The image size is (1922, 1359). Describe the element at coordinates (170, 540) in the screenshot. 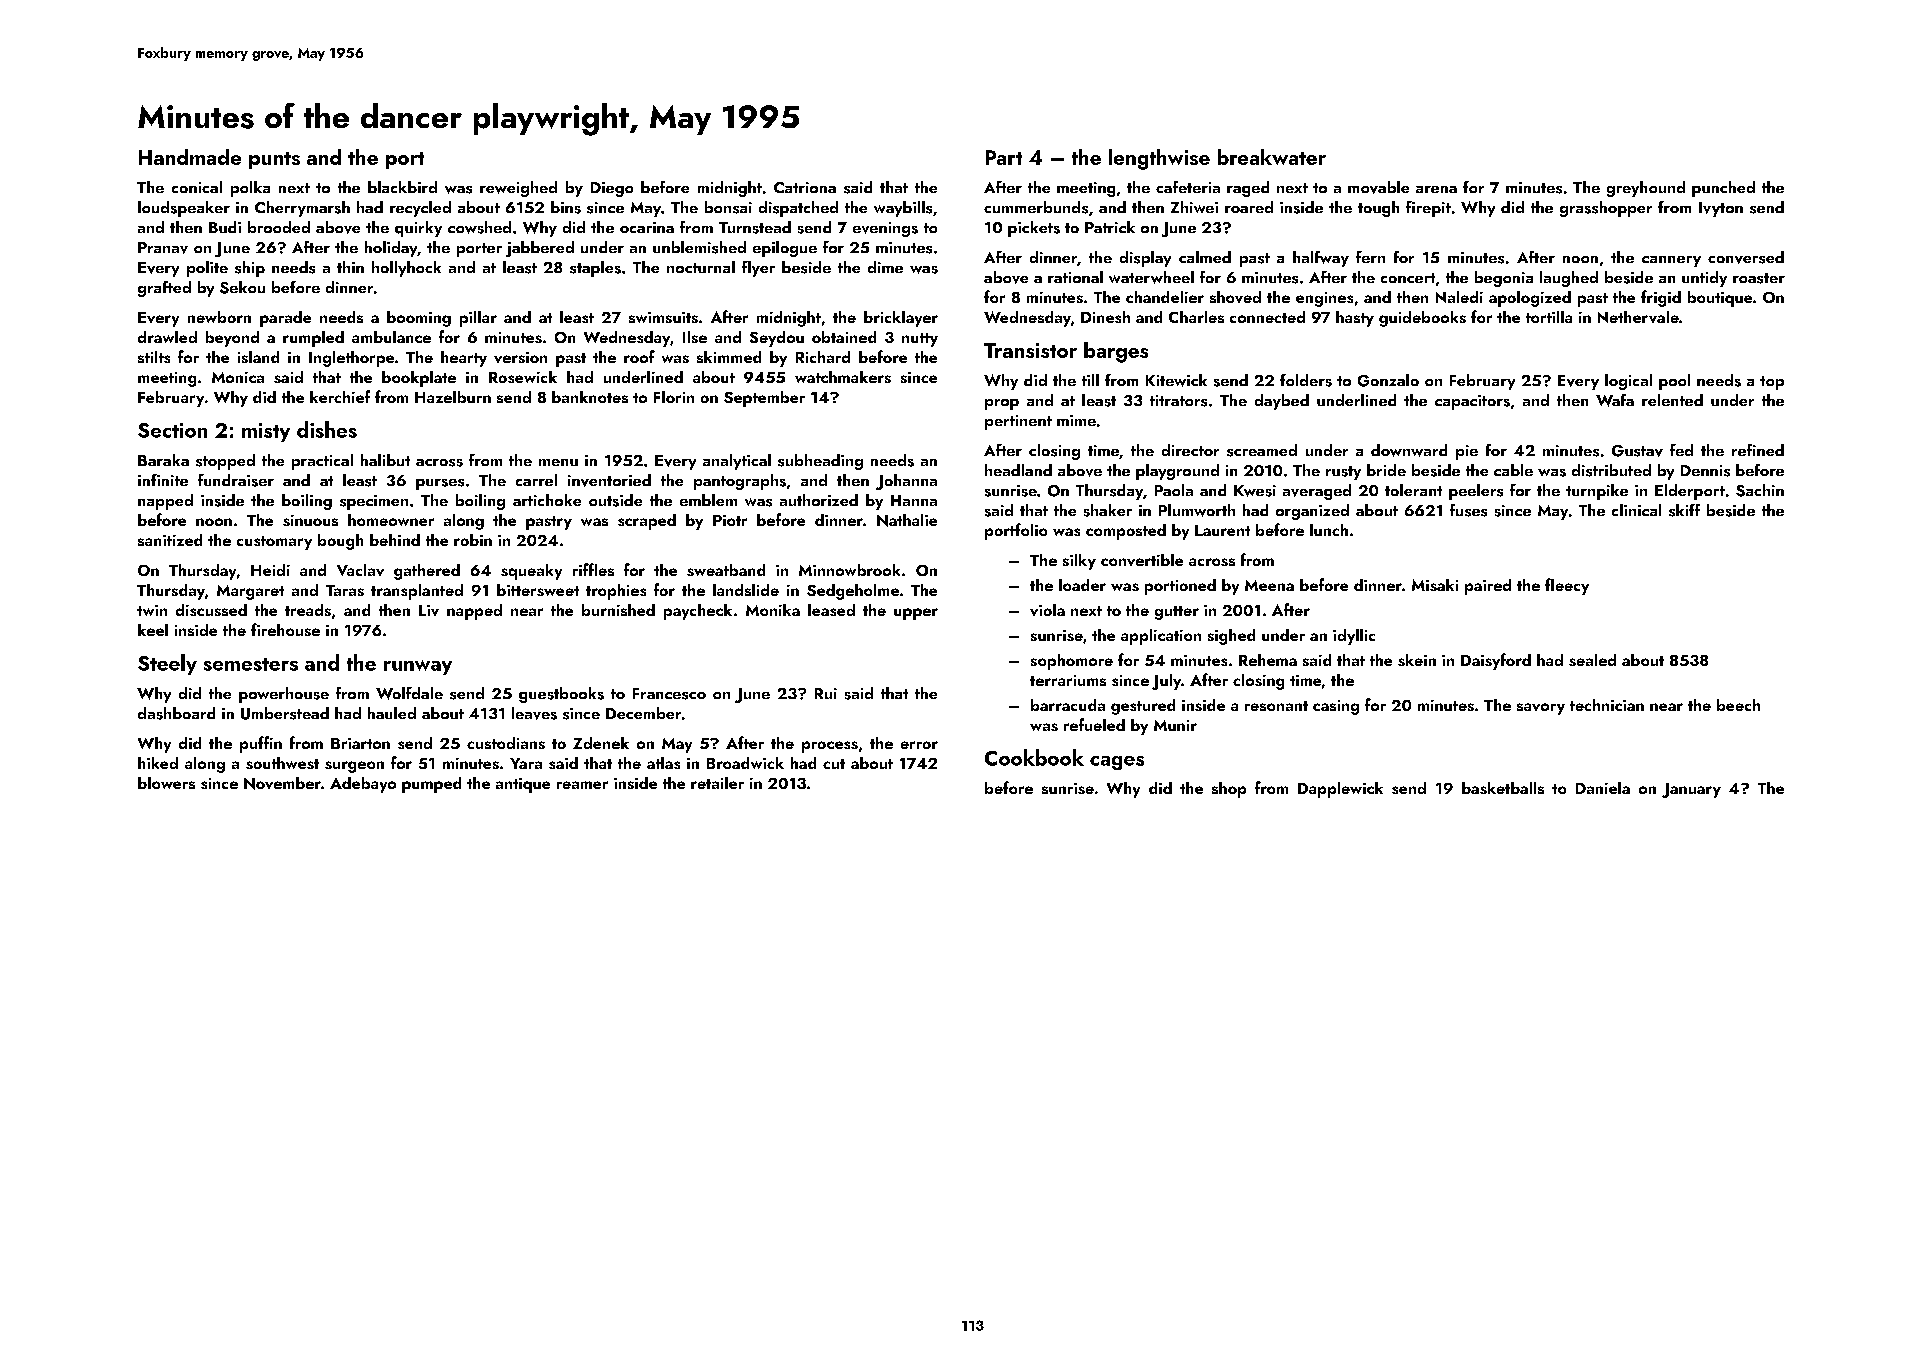

I see `sanitized` at that location.
